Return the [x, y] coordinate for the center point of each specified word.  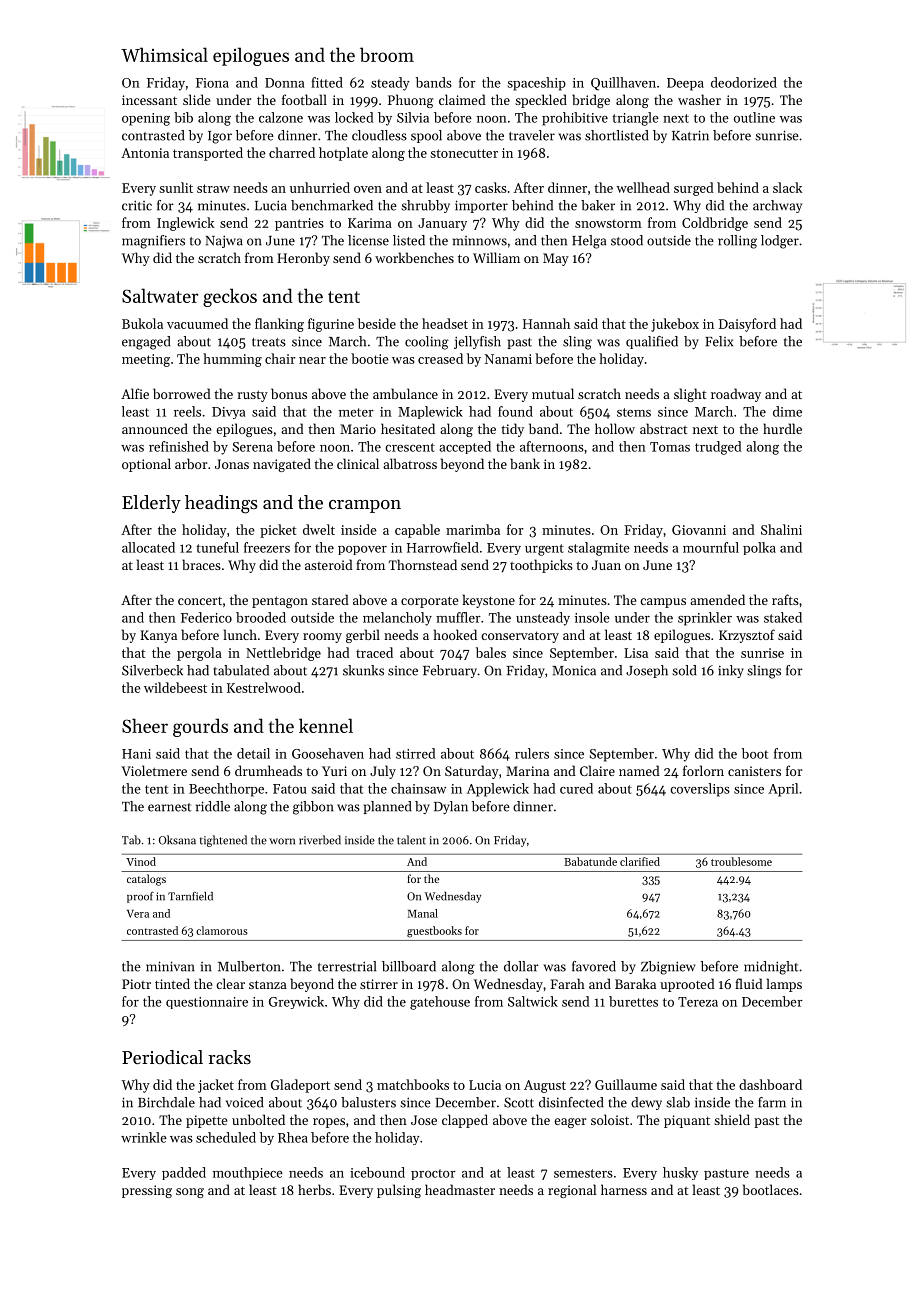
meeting [146, 360]
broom [387, 54]
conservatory [520, 637]
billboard [409, 966]
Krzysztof [747, 636]
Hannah [546, 323]
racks [229, 1057]
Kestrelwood [264, 687]
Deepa [685, 84]
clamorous [222, 930]
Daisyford [747, 325]
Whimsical [164, 54]
